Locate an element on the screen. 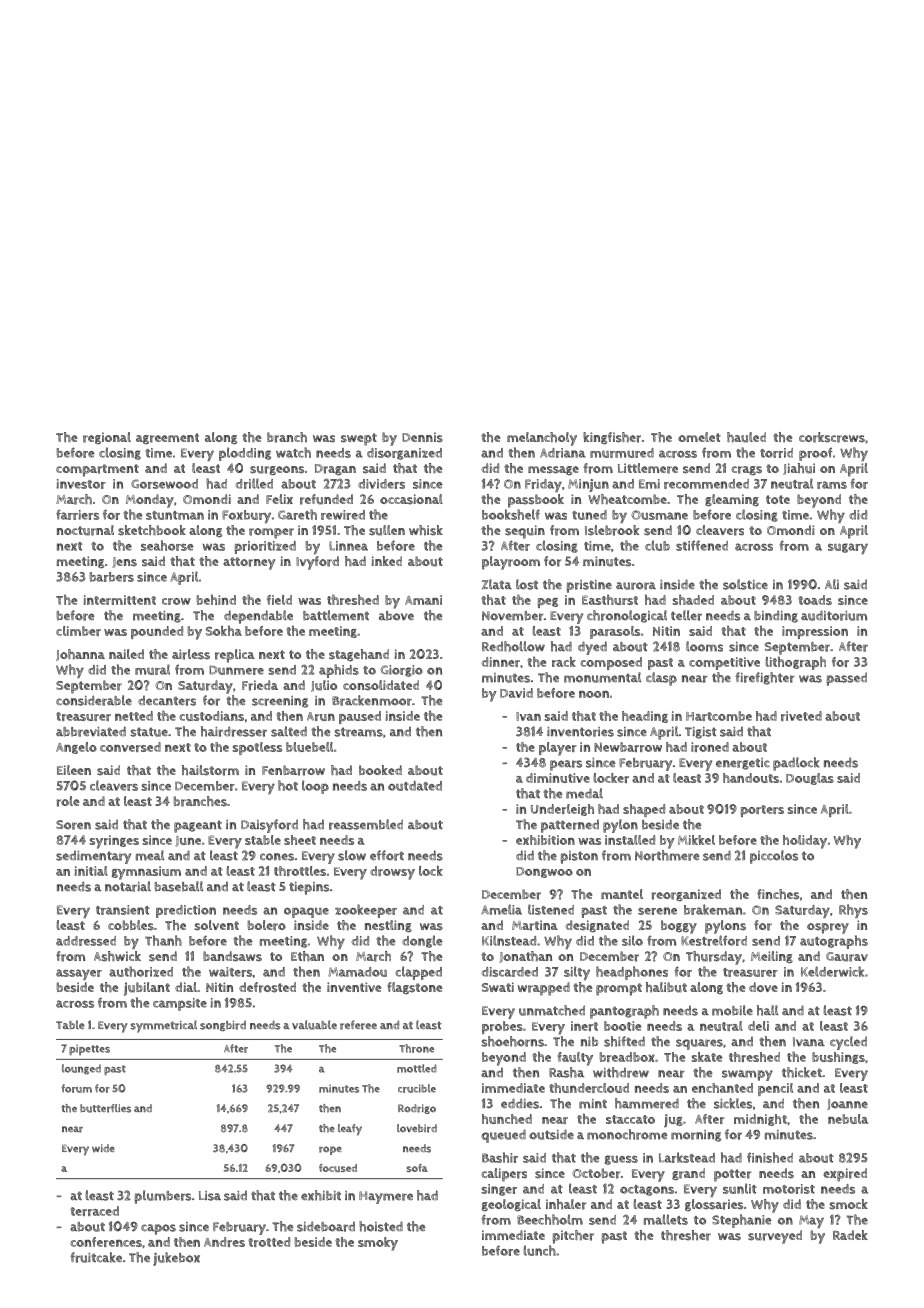 Image resolution: width=924 pixels, height=1308 pixels. bolero is located at coordinates (267, 925).
